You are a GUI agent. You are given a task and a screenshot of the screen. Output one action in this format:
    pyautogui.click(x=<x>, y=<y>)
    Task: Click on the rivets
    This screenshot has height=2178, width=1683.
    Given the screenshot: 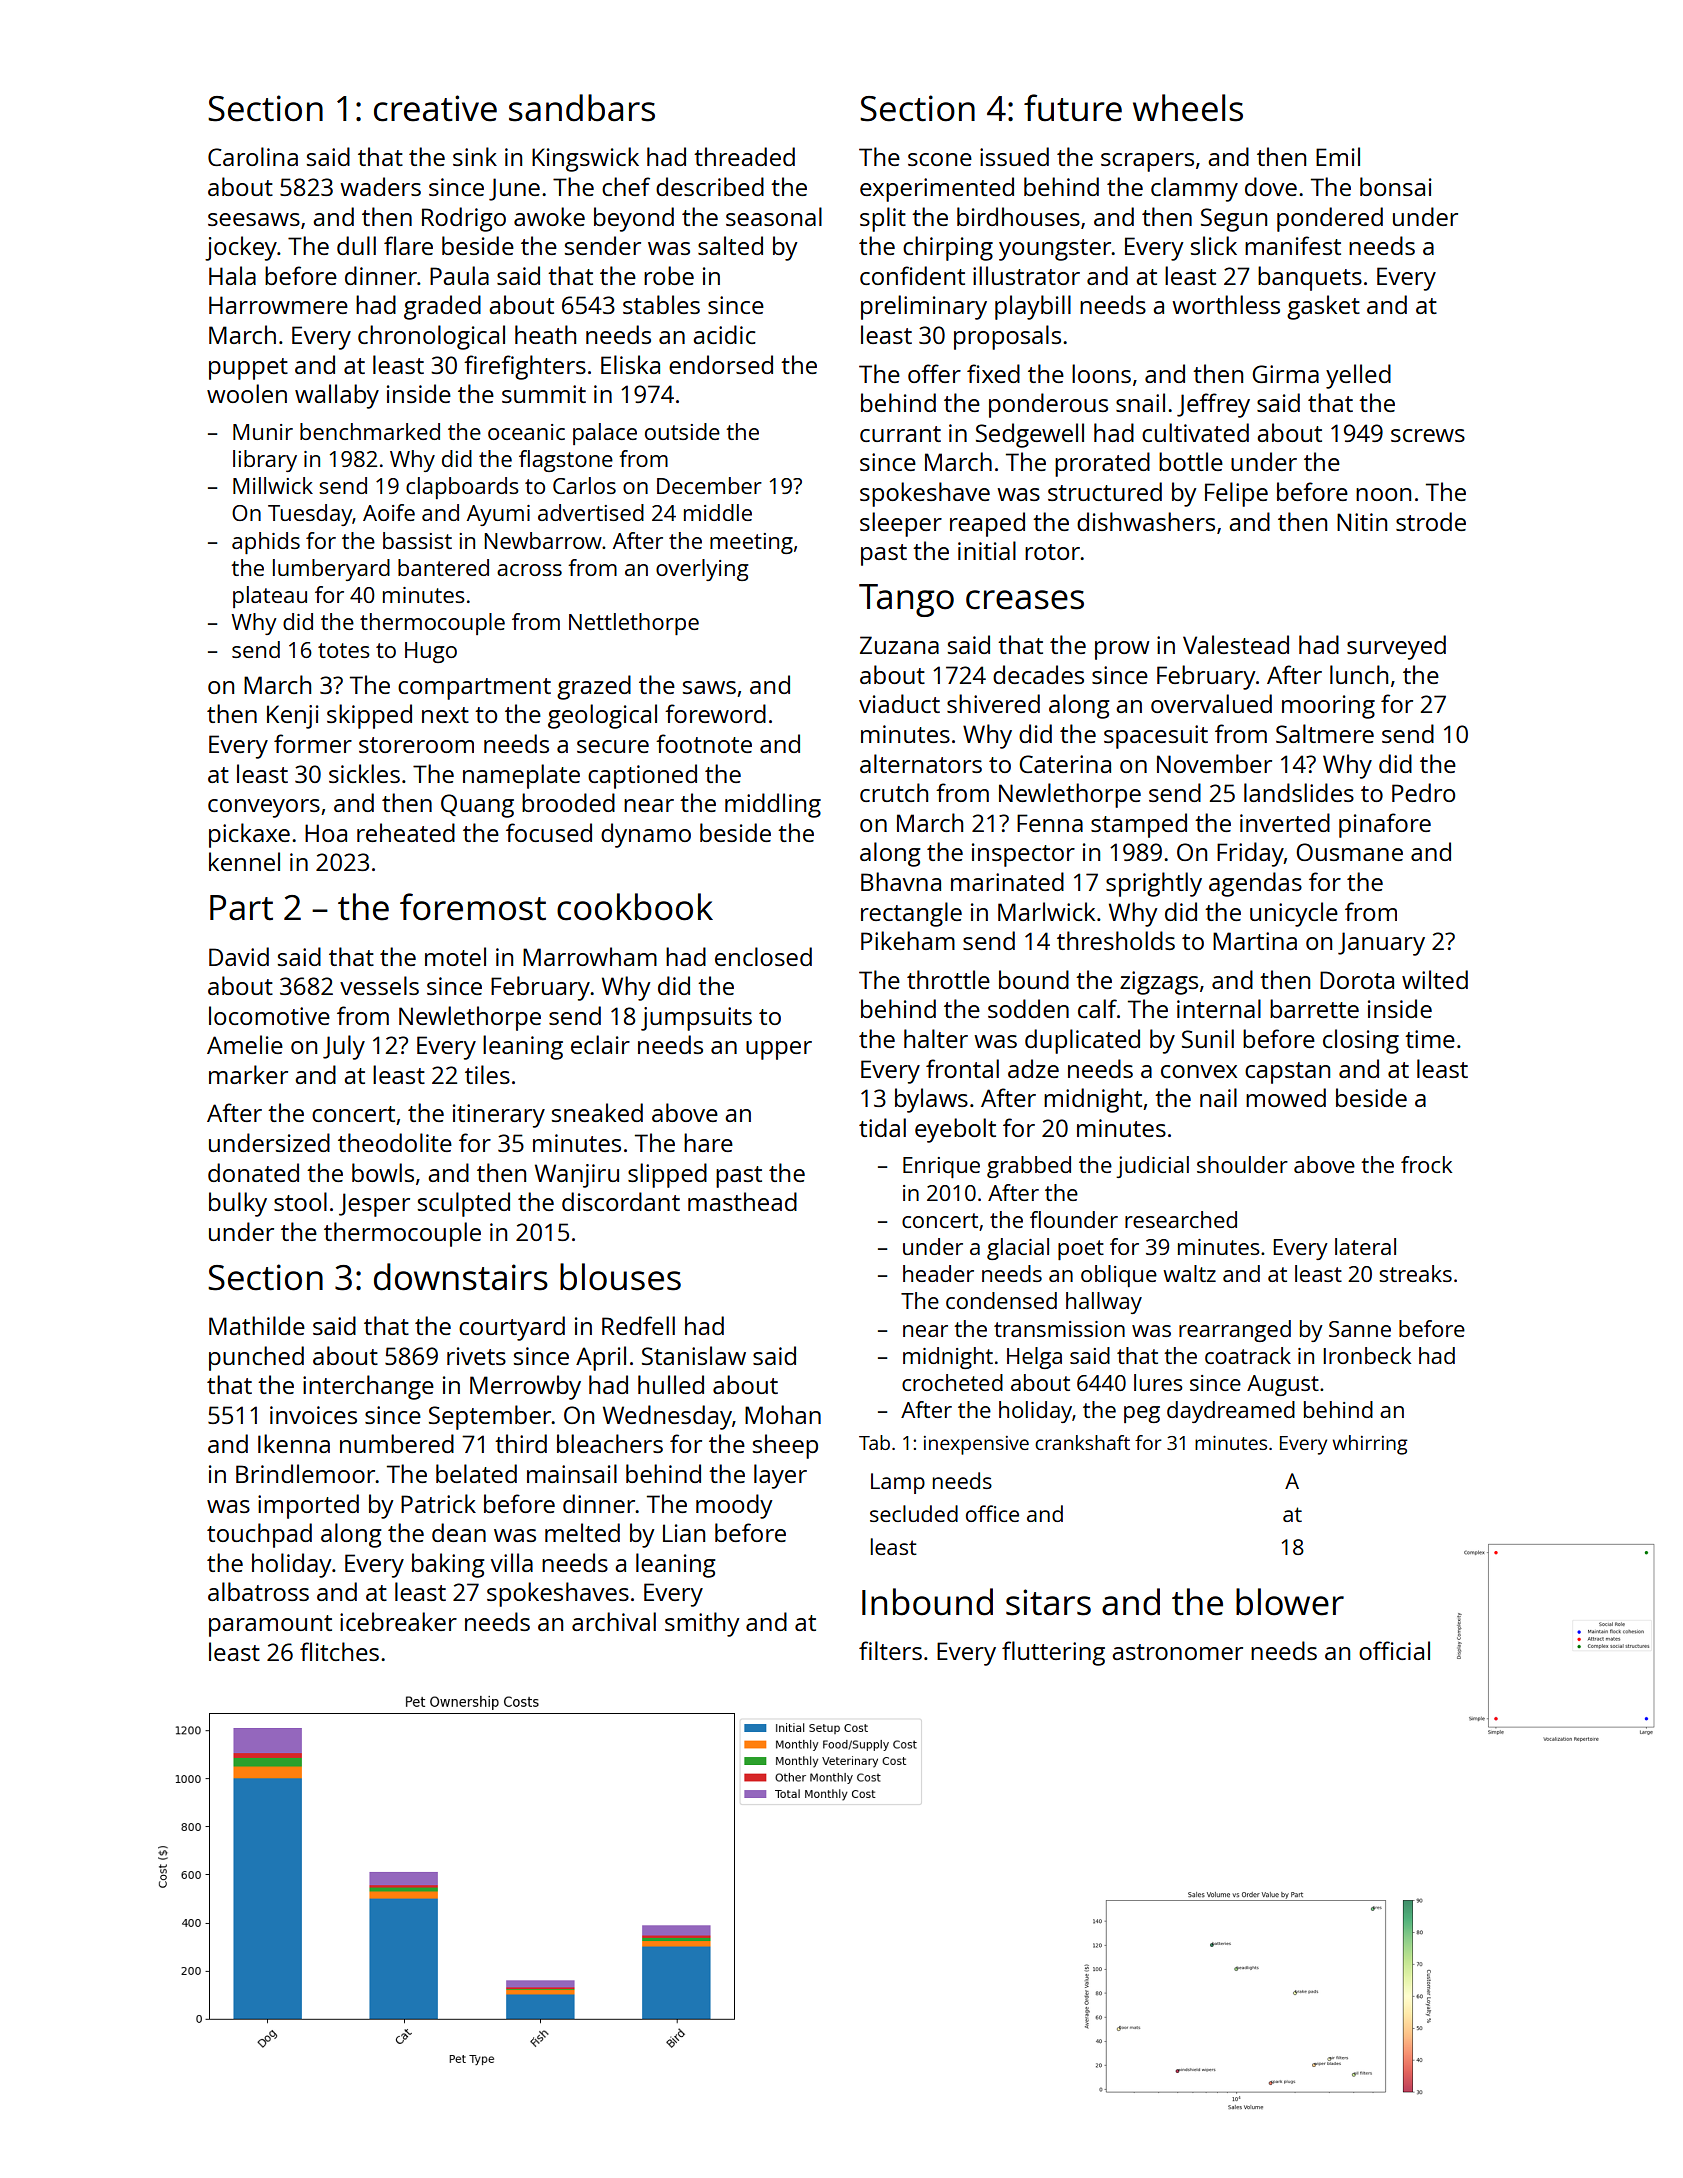 What is the action you would take?
    pyautogui.click(x=476, y=1356)
